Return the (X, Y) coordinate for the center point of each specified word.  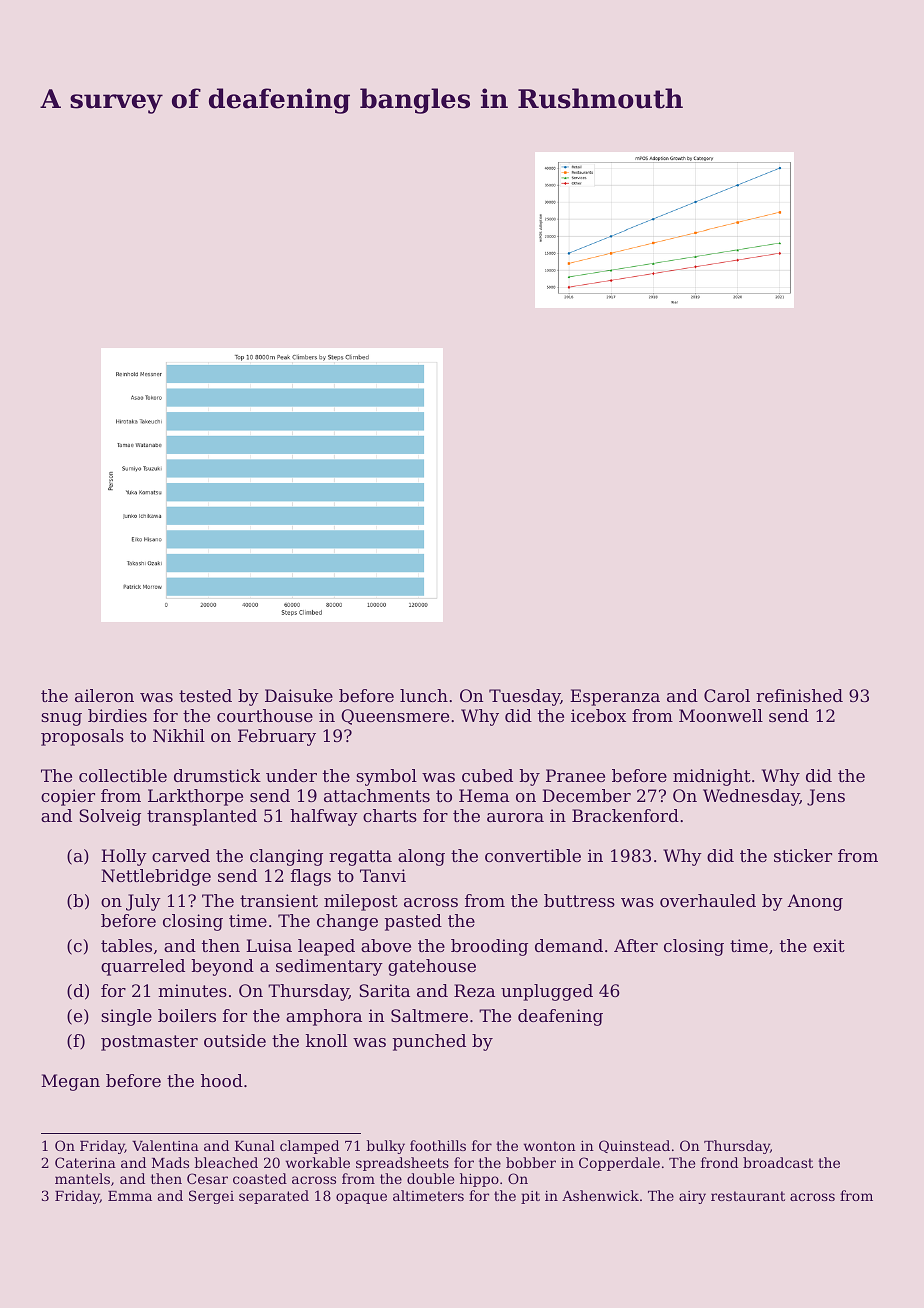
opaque (361, 1198)
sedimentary (329, 967)
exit (829, 945)
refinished (799, 695)
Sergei (211, 1197)
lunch (424, 695)
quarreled (143, 967)
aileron (104, 695)
